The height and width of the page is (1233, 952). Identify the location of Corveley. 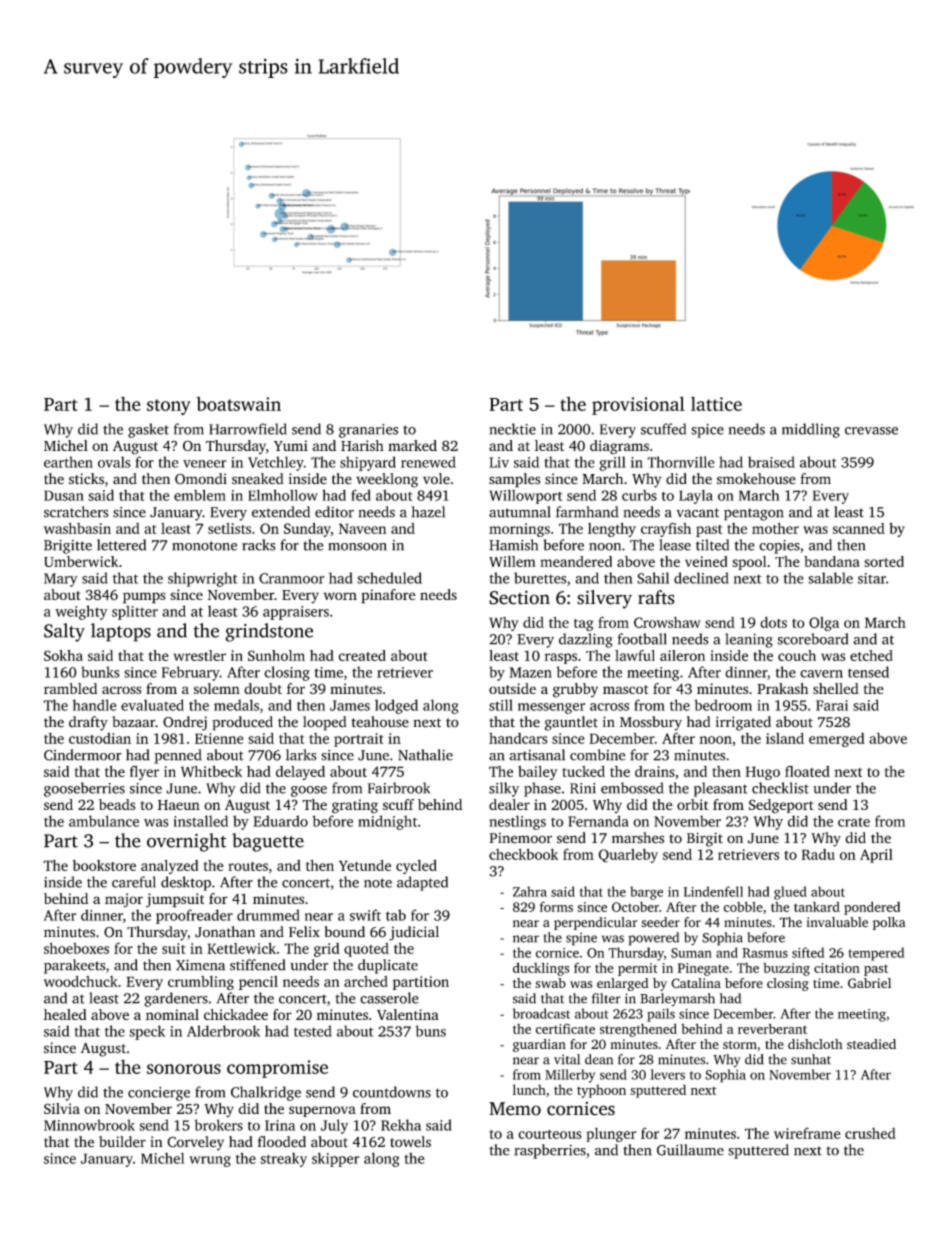
(195, 1143).
